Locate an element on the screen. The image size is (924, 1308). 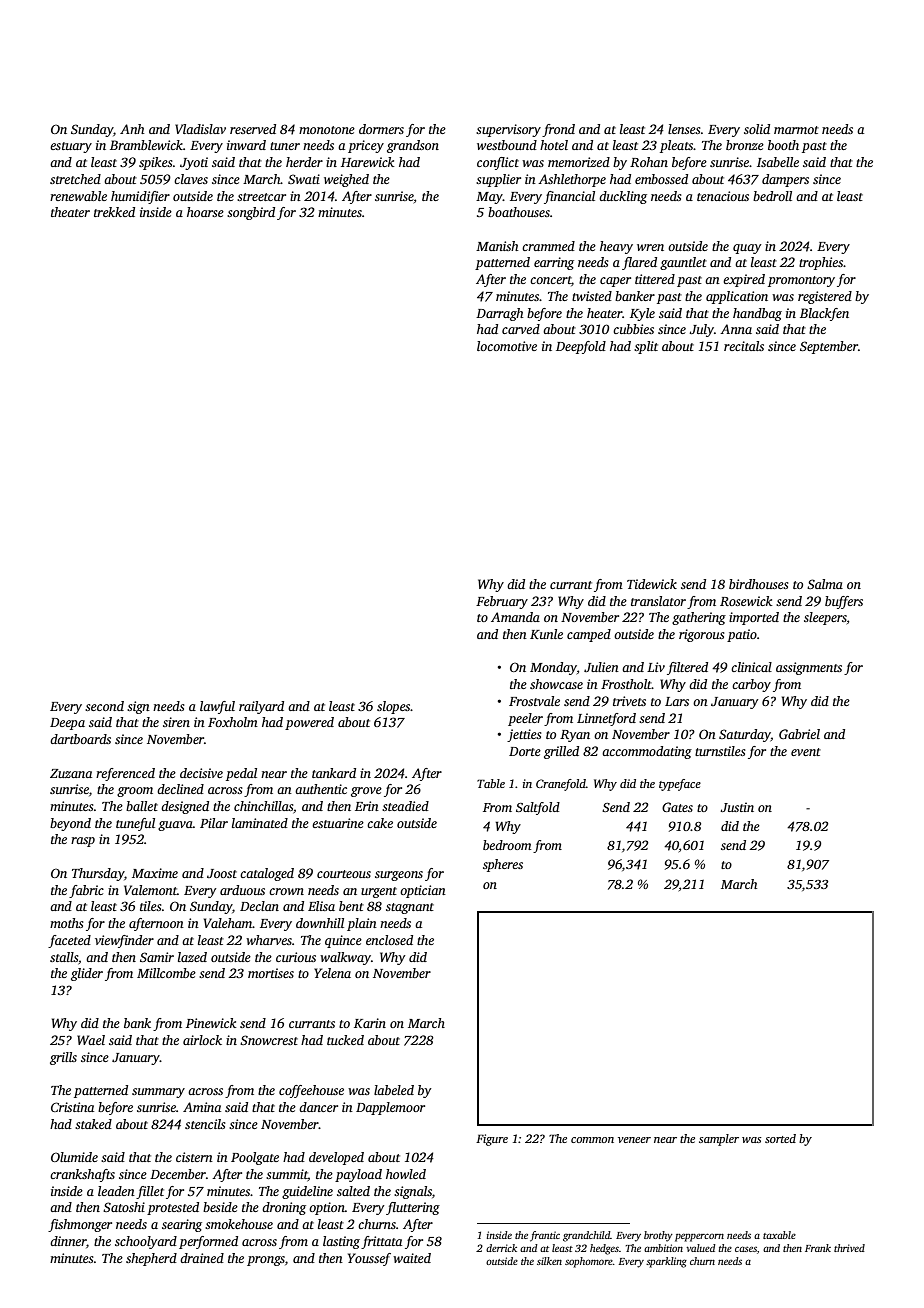
marmot is located at coordinates (796, 130).
